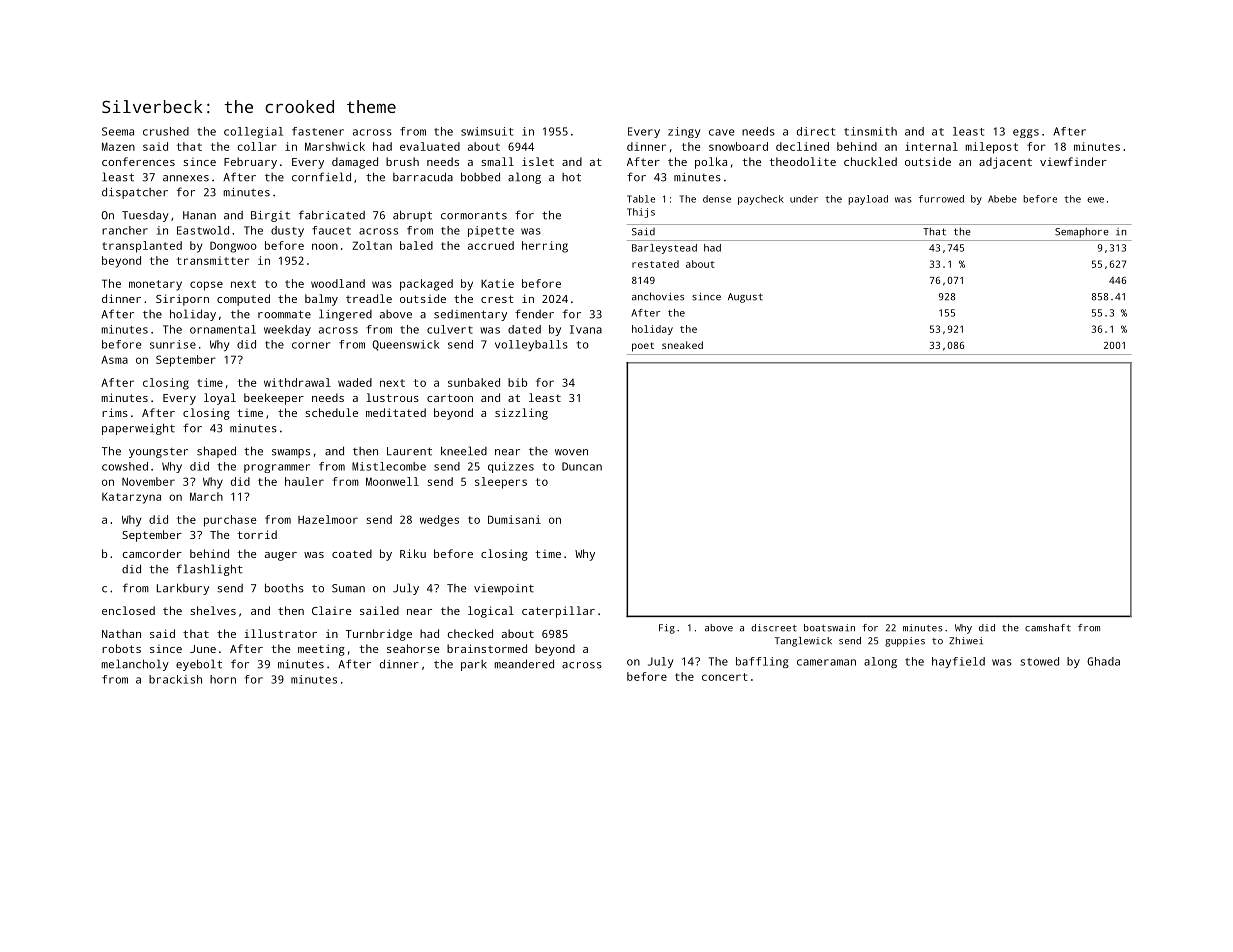 This page has height=952, width=1233. Describe the element at coordinates (586, 329) in the page. I see `Ivana` at that location.
